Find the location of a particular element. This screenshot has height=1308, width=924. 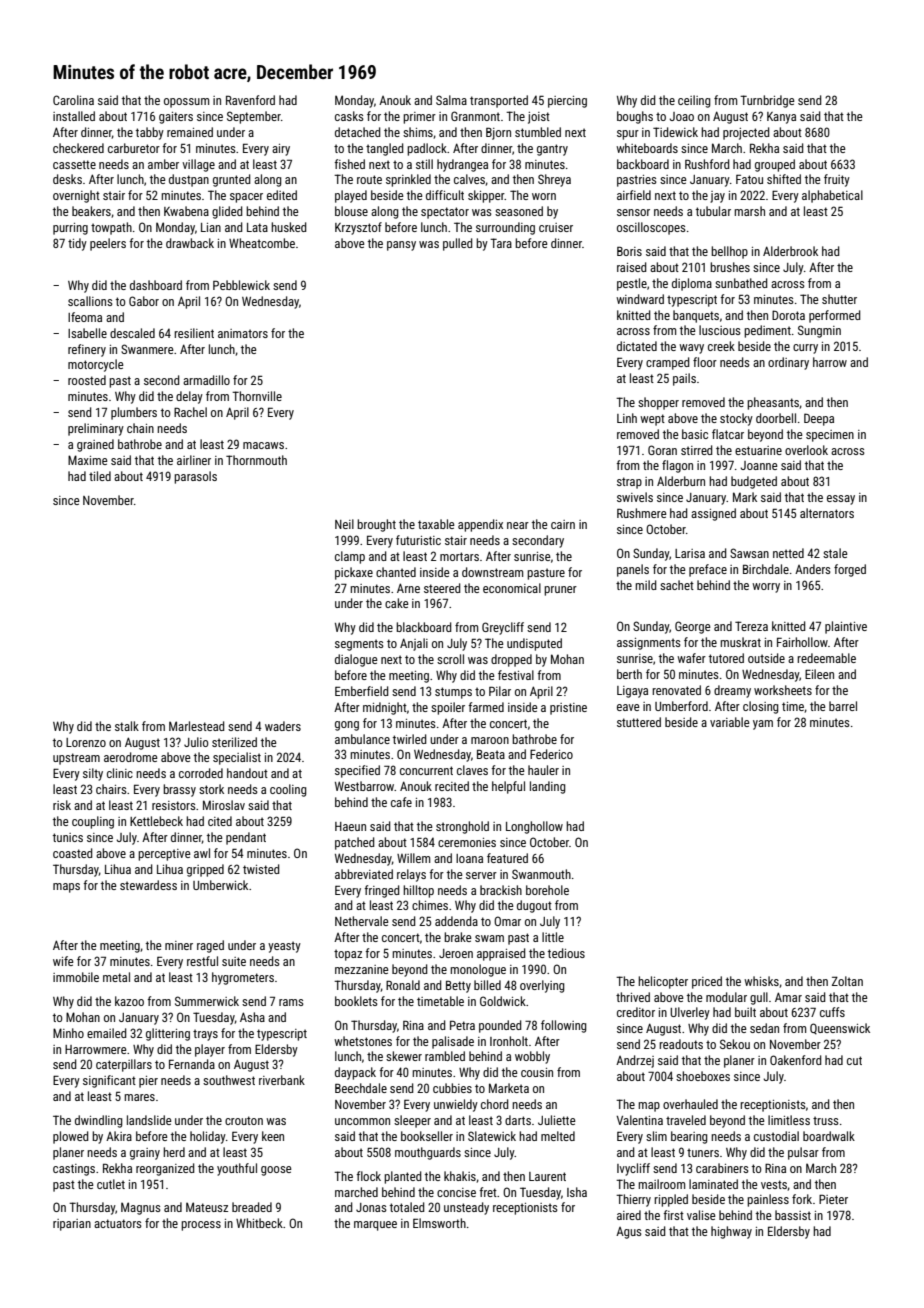

dictated is located at coordinates (637, 346).
